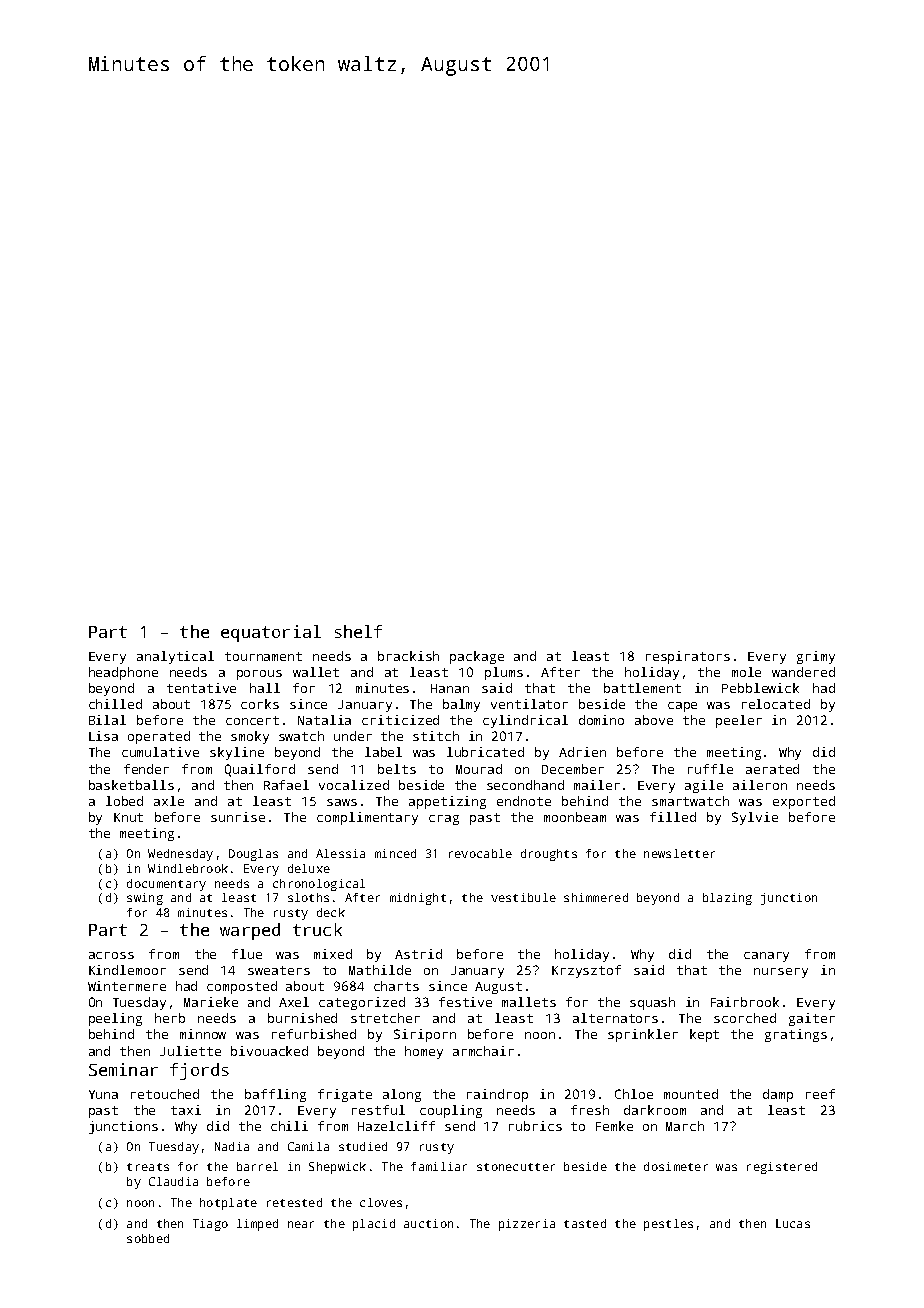 Image resolution: width=924 pixels, height=1308 pixels. I want to click on scorched, so click(745, 1018).
